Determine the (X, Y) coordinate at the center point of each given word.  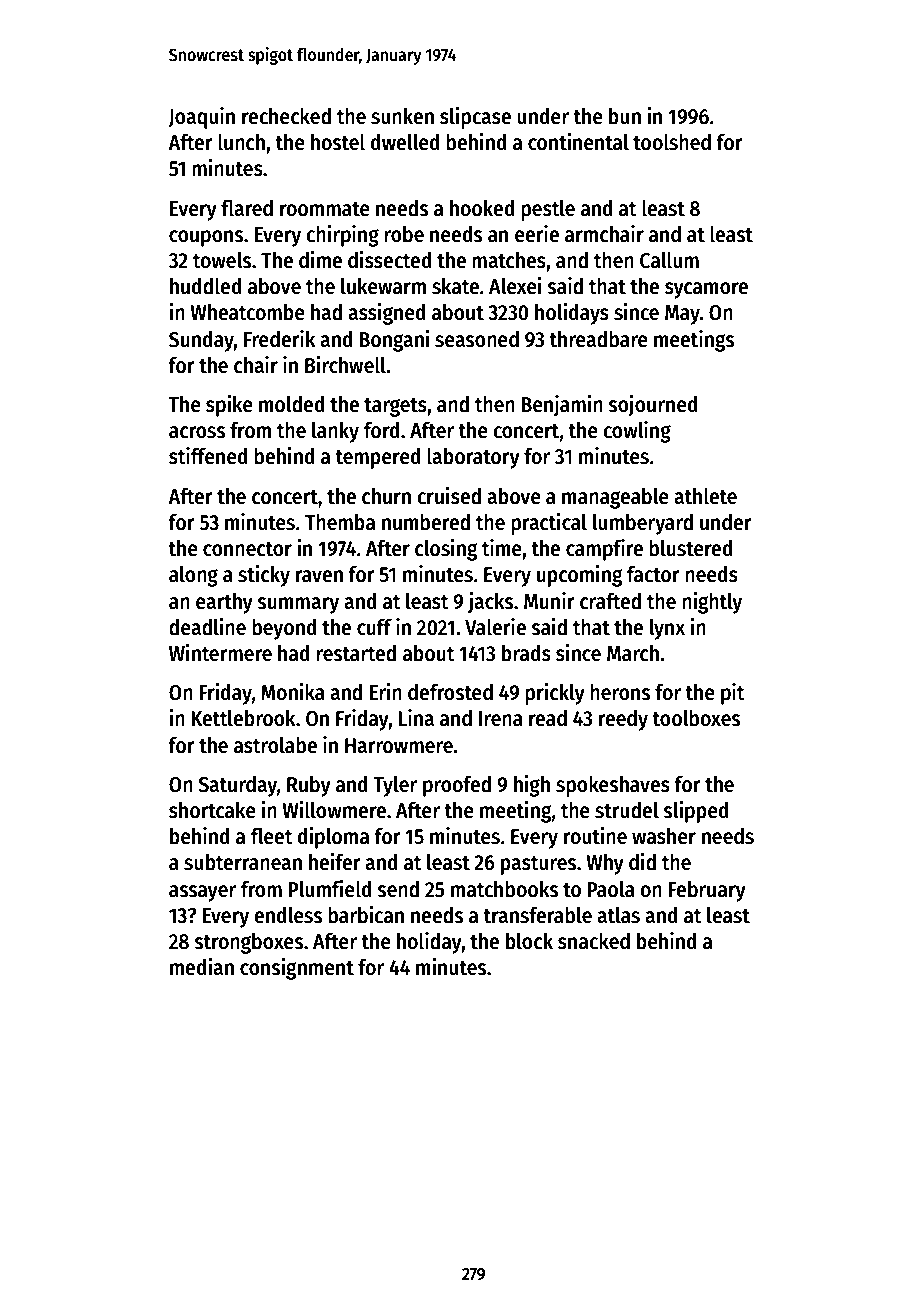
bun (625, 116)
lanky (335, 432)
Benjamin (562, 406)
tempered (378, 458)
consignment (297, 969)
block (529, 941)
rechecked (286, 116)
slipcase (475, 118)
